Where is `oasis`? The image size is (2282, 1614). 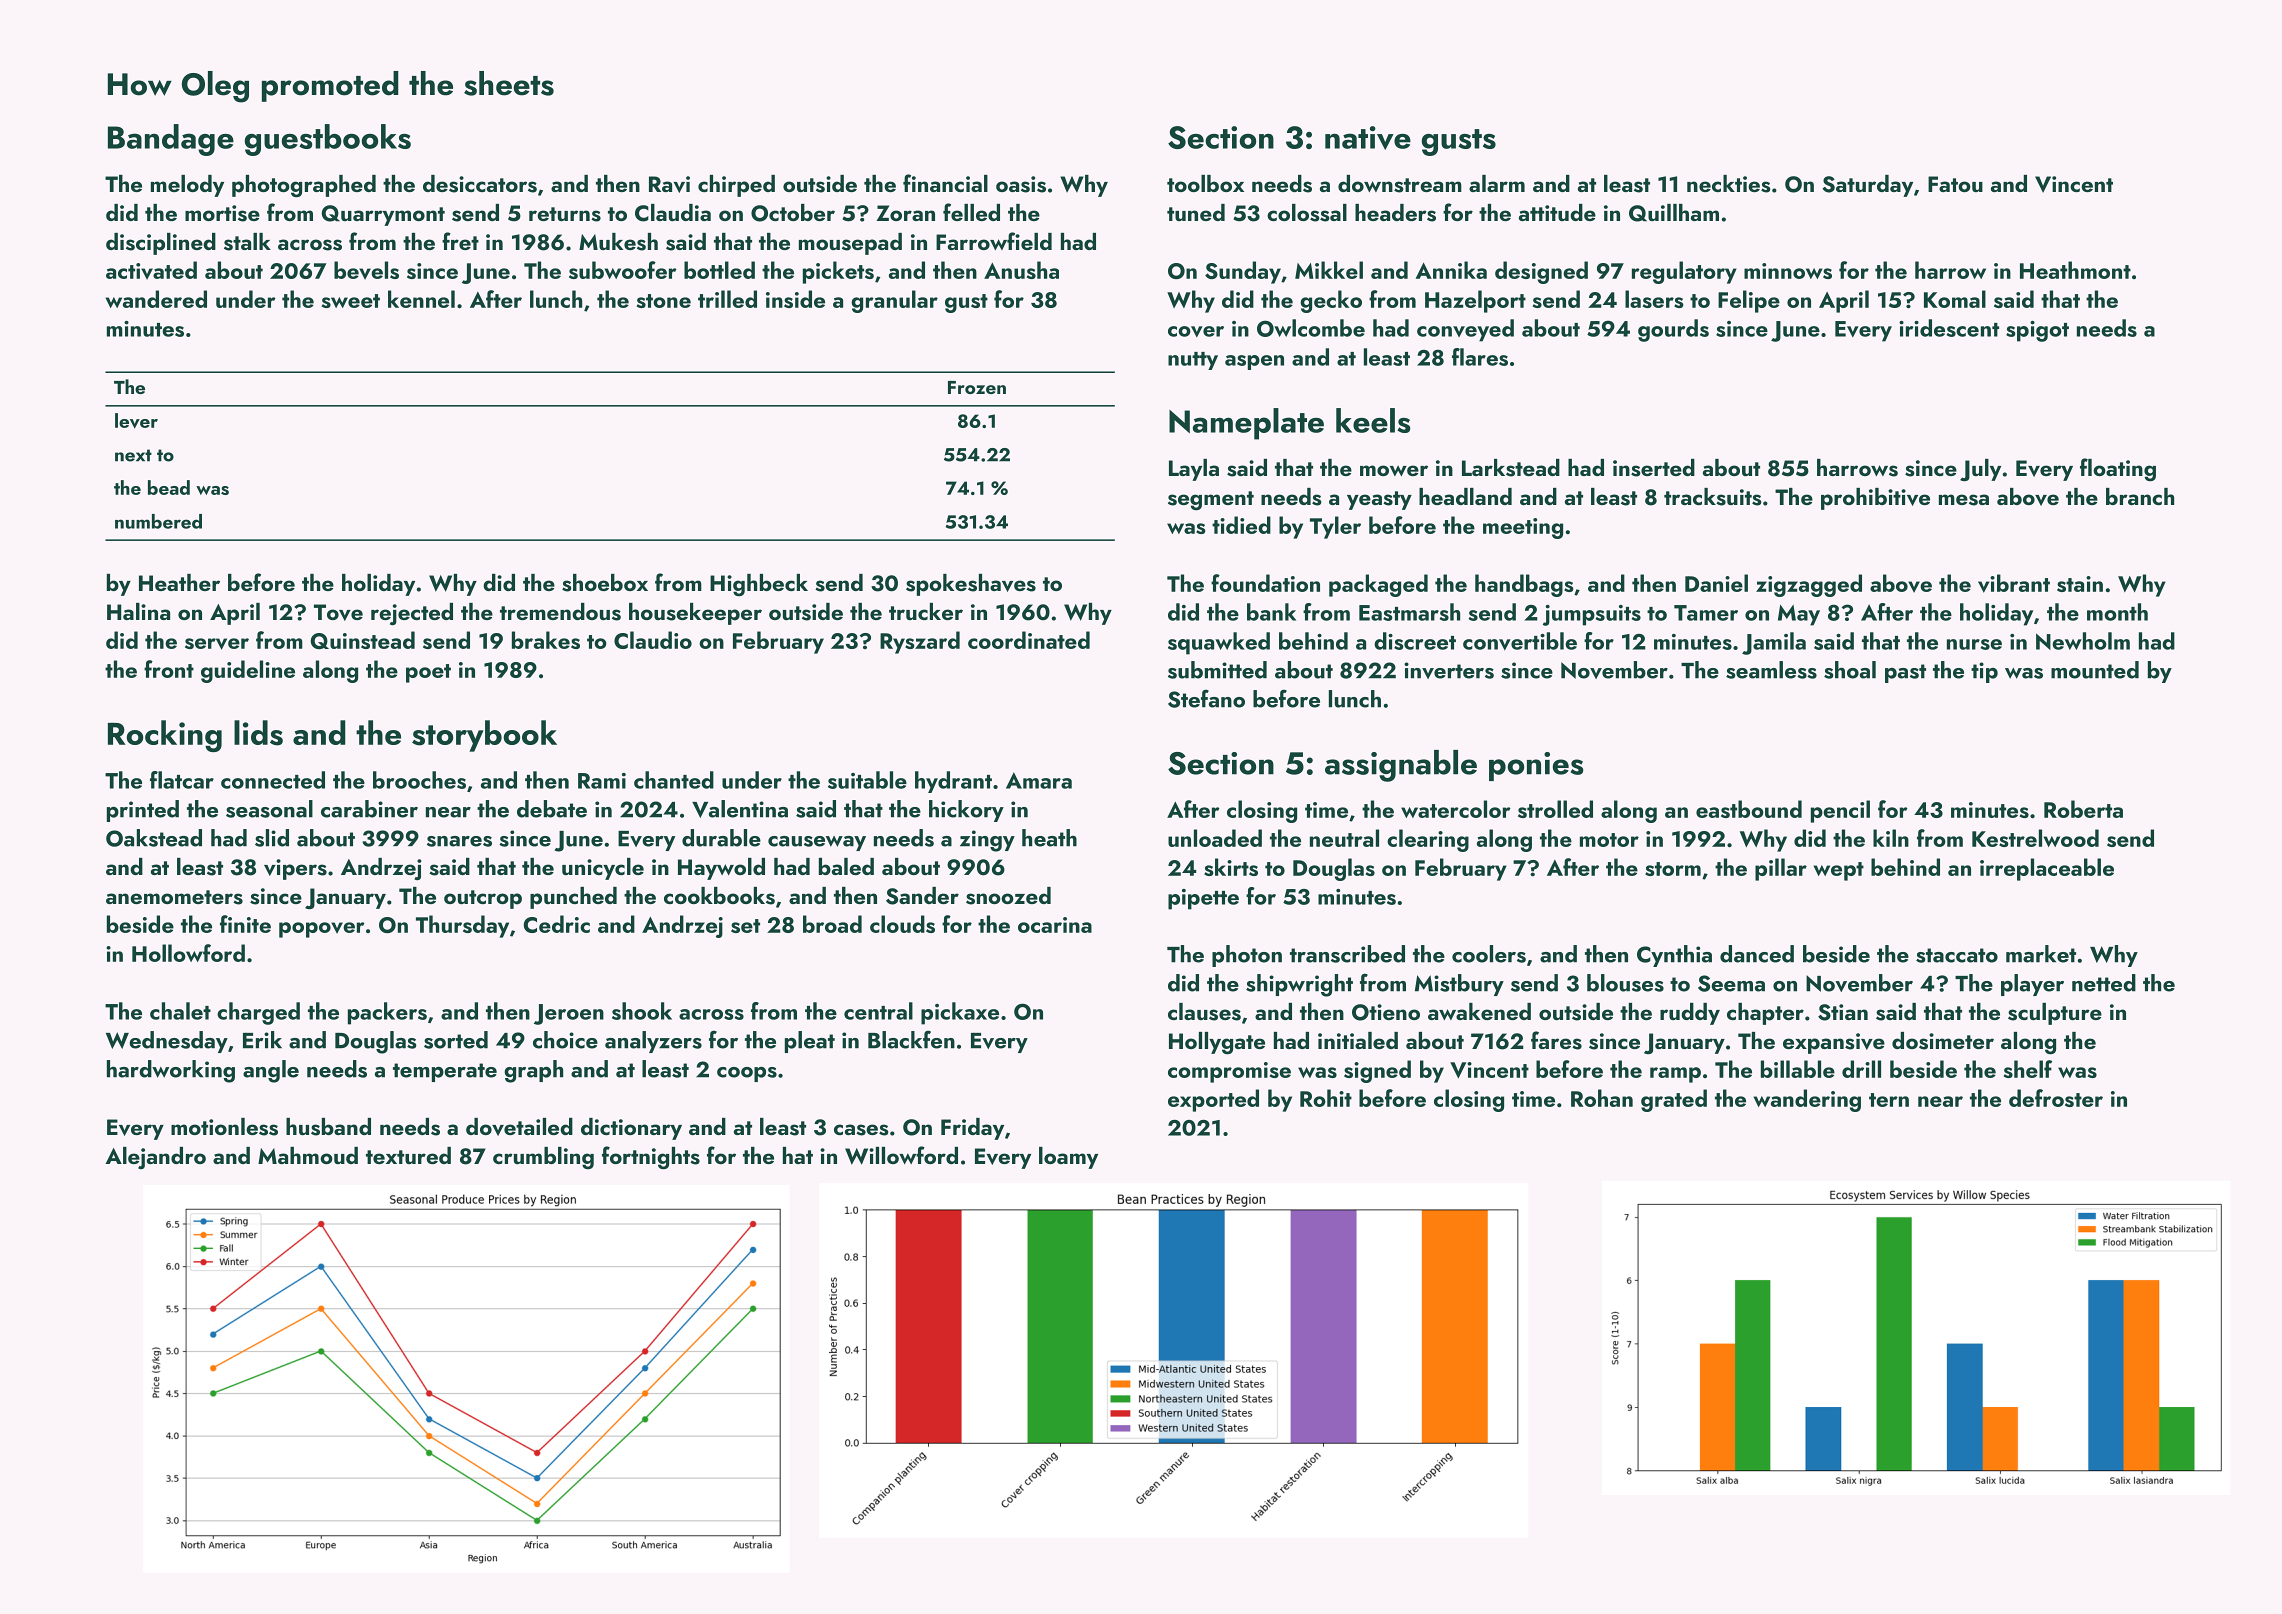 oasis is located at coordinates (1021, 184).
